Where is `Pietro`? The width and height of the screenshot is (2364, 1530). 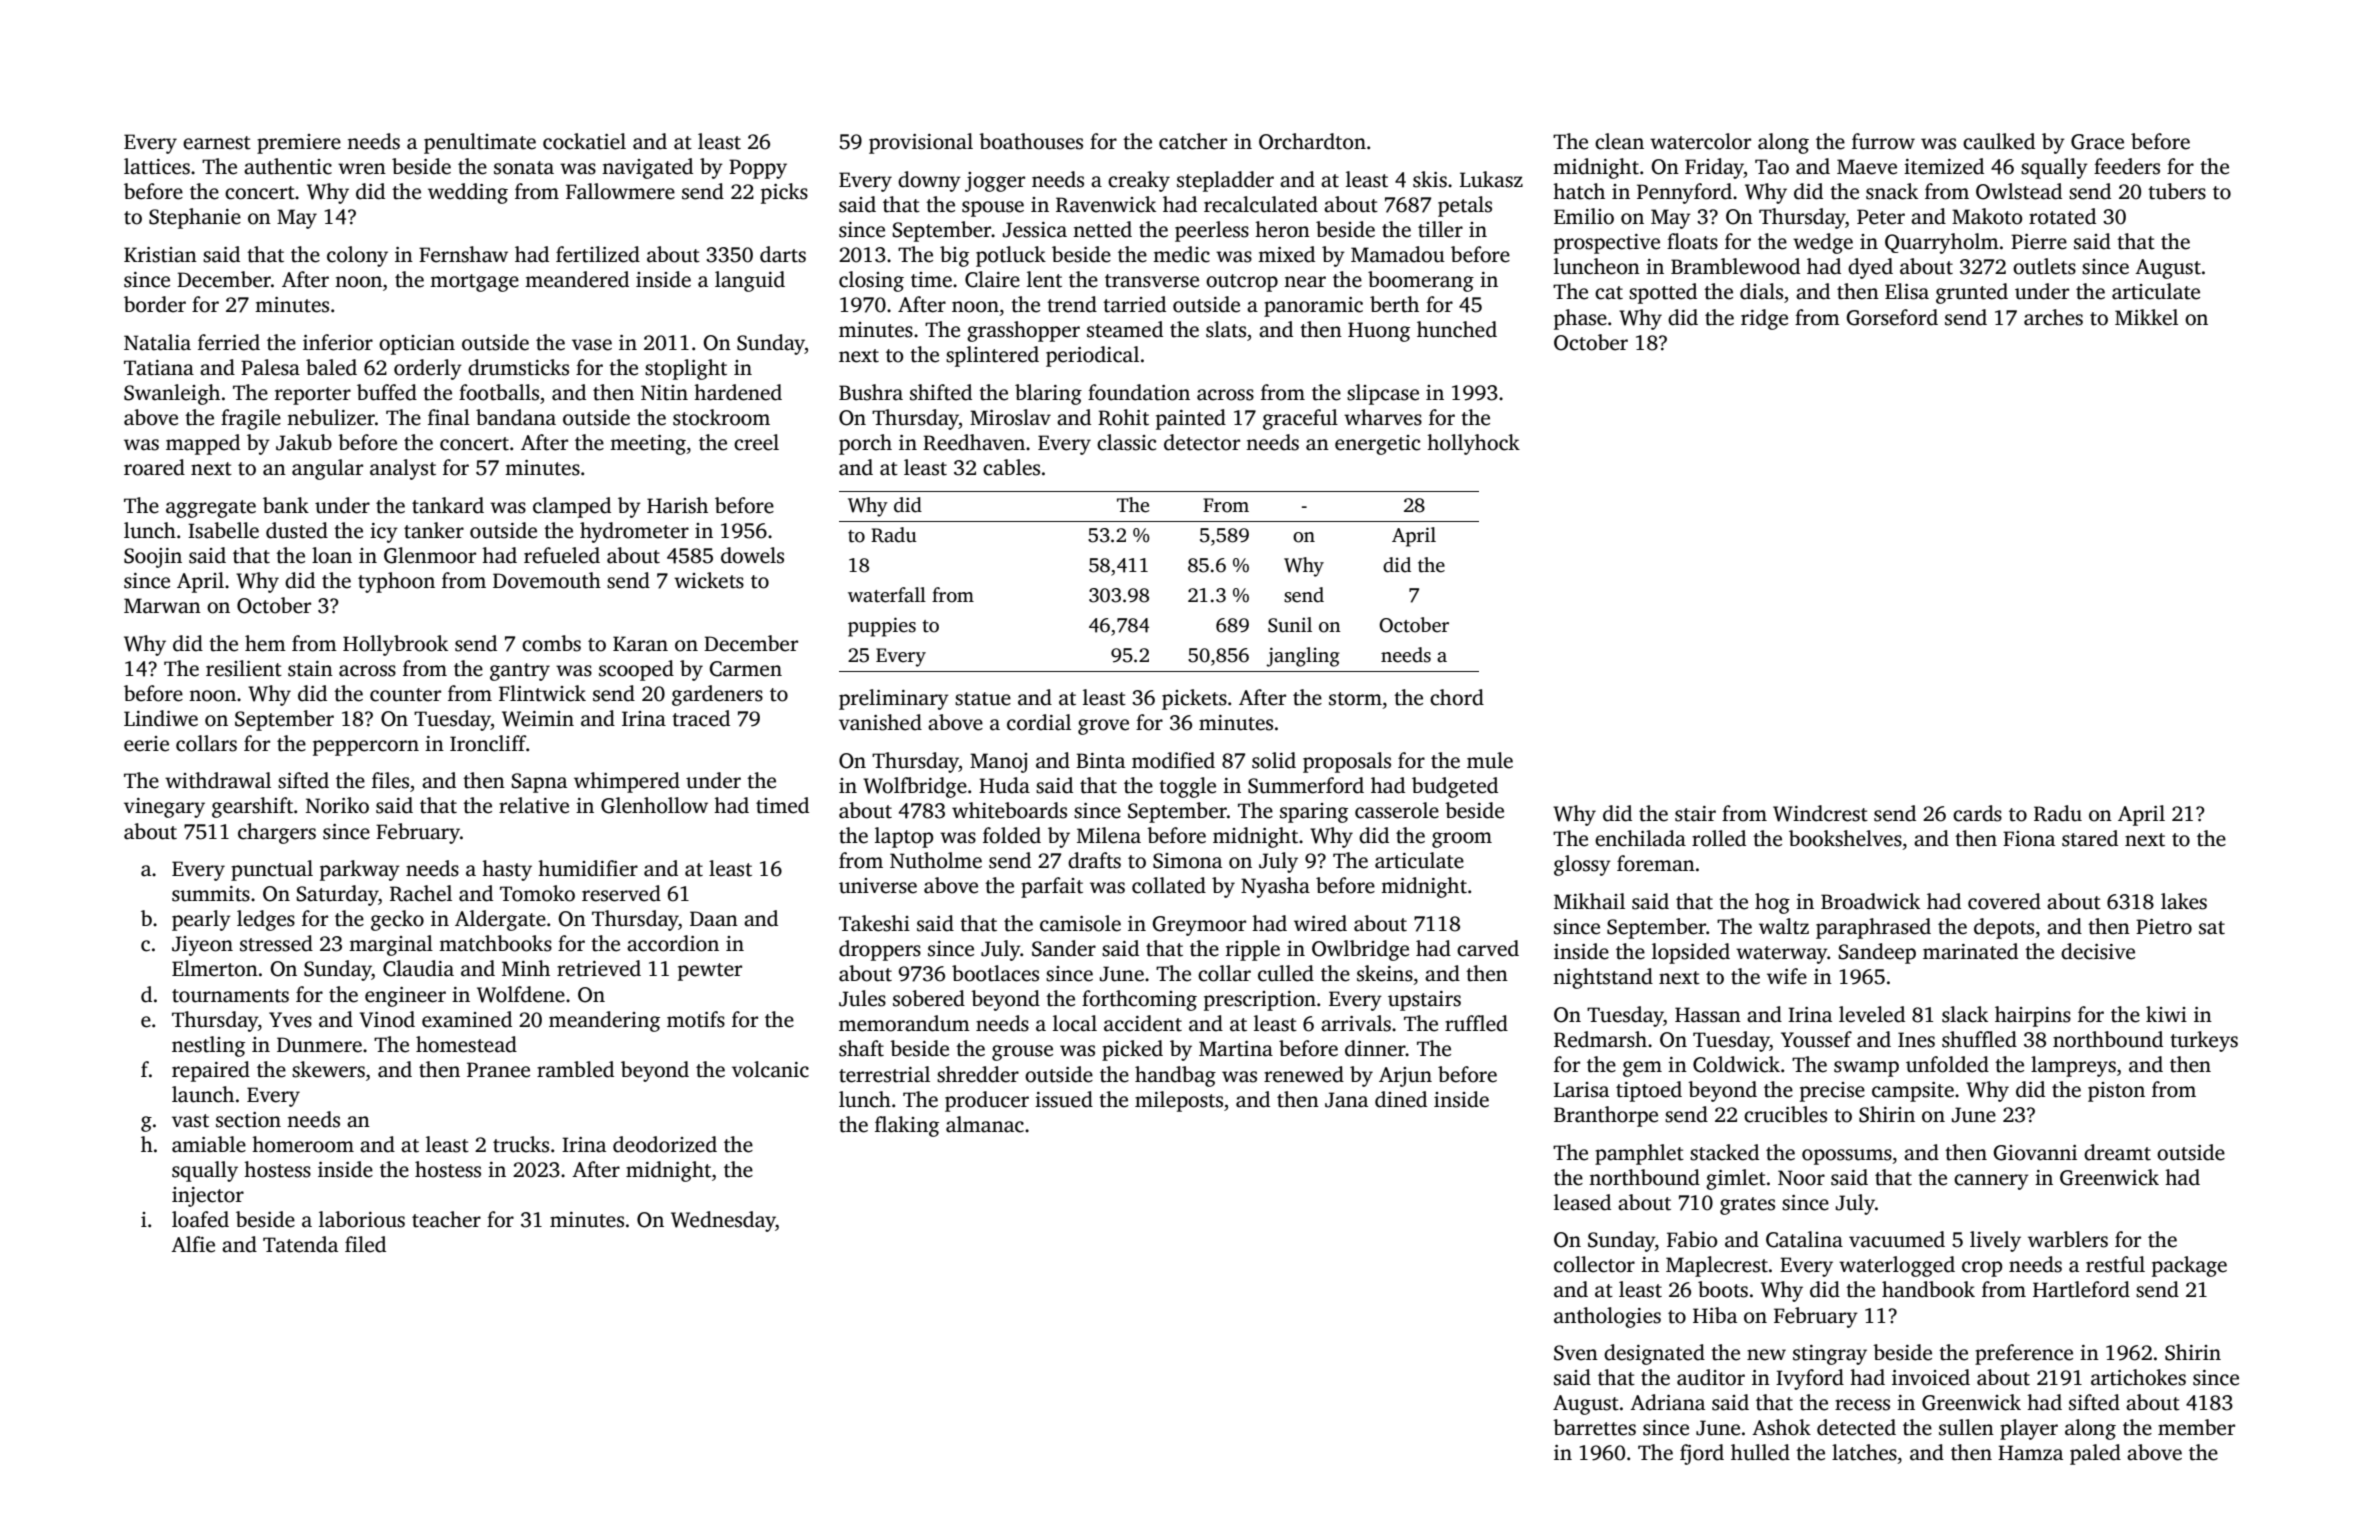 Pietro is located at coordinates (2164, 927).
